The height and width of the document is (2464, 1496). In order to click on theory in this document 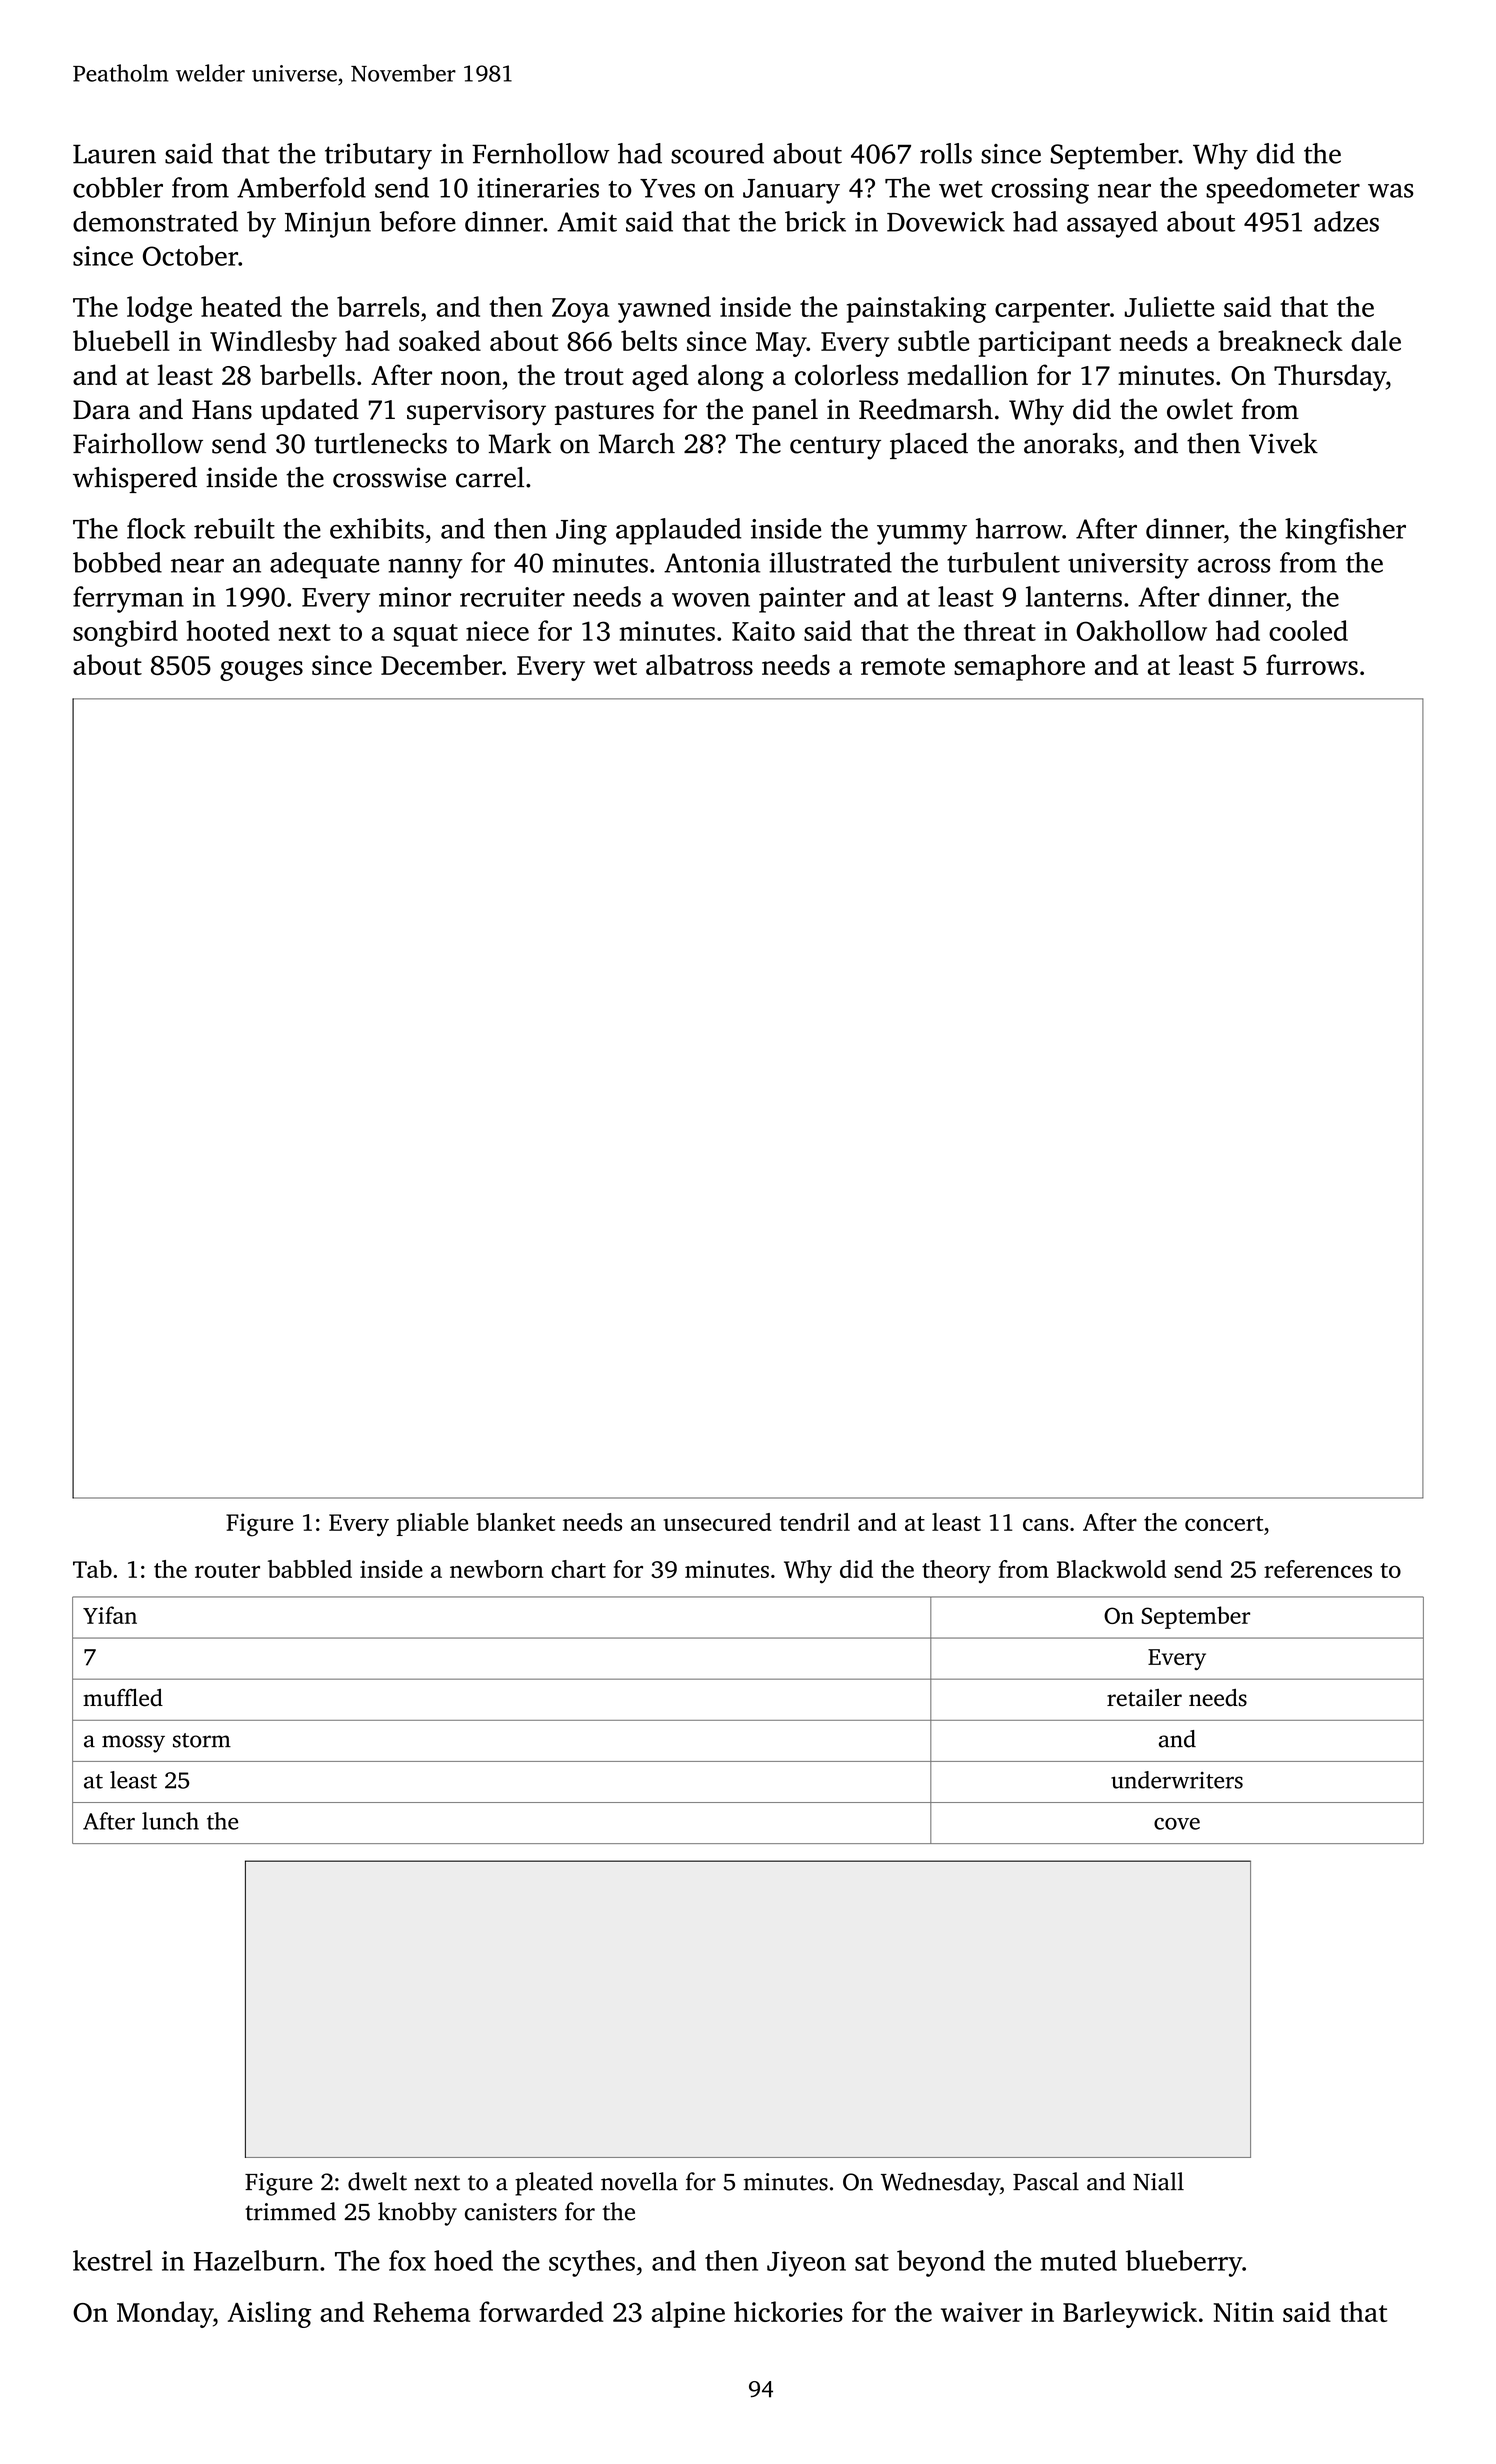, I will do `click(956, 1572)`.
